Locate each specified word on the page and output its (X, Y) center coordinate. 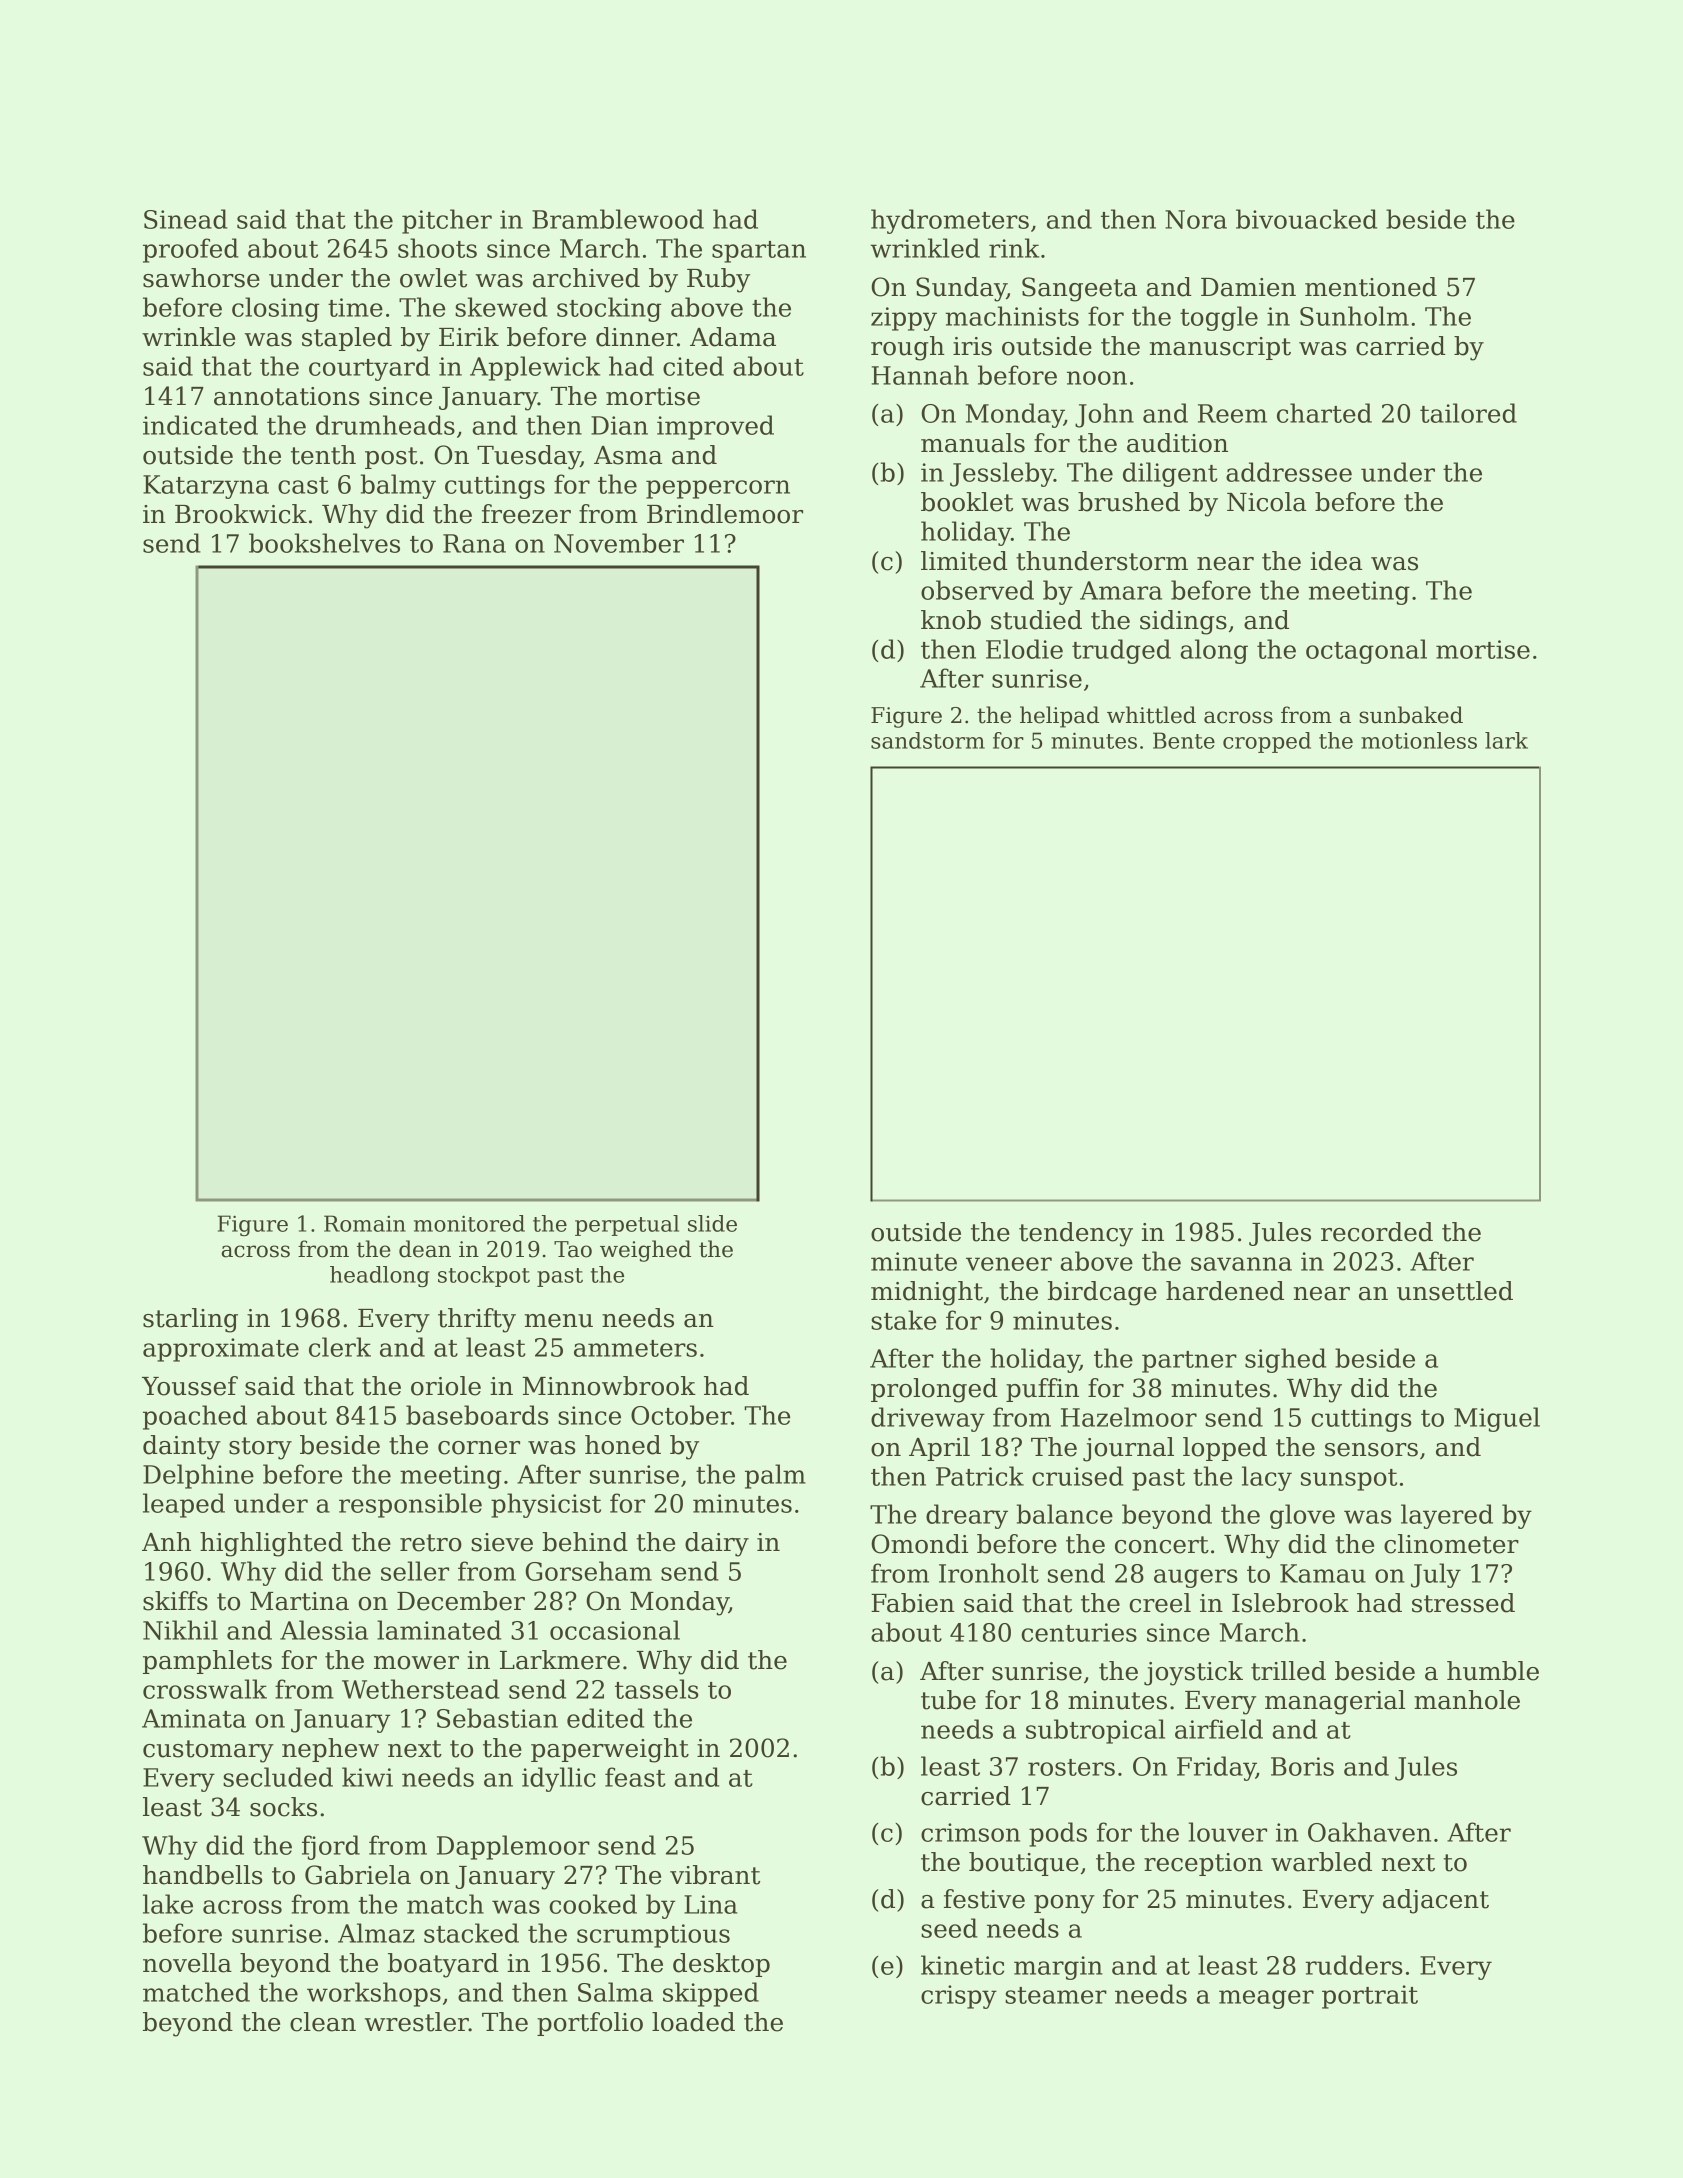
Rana (474, 543)
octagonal (1366, 651)
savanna (1241, 1264)
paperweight (610, 1750)
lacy (1267, 1478)
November (619, 543)
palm (775, 1476)
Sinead (186, 219)
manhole (1467, 1700)
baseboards (477, 1415)
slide (712, 1223)
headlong (380, 1276)
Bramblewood (618, 219)
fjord (331, 1847)
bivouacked (1306, 219)
